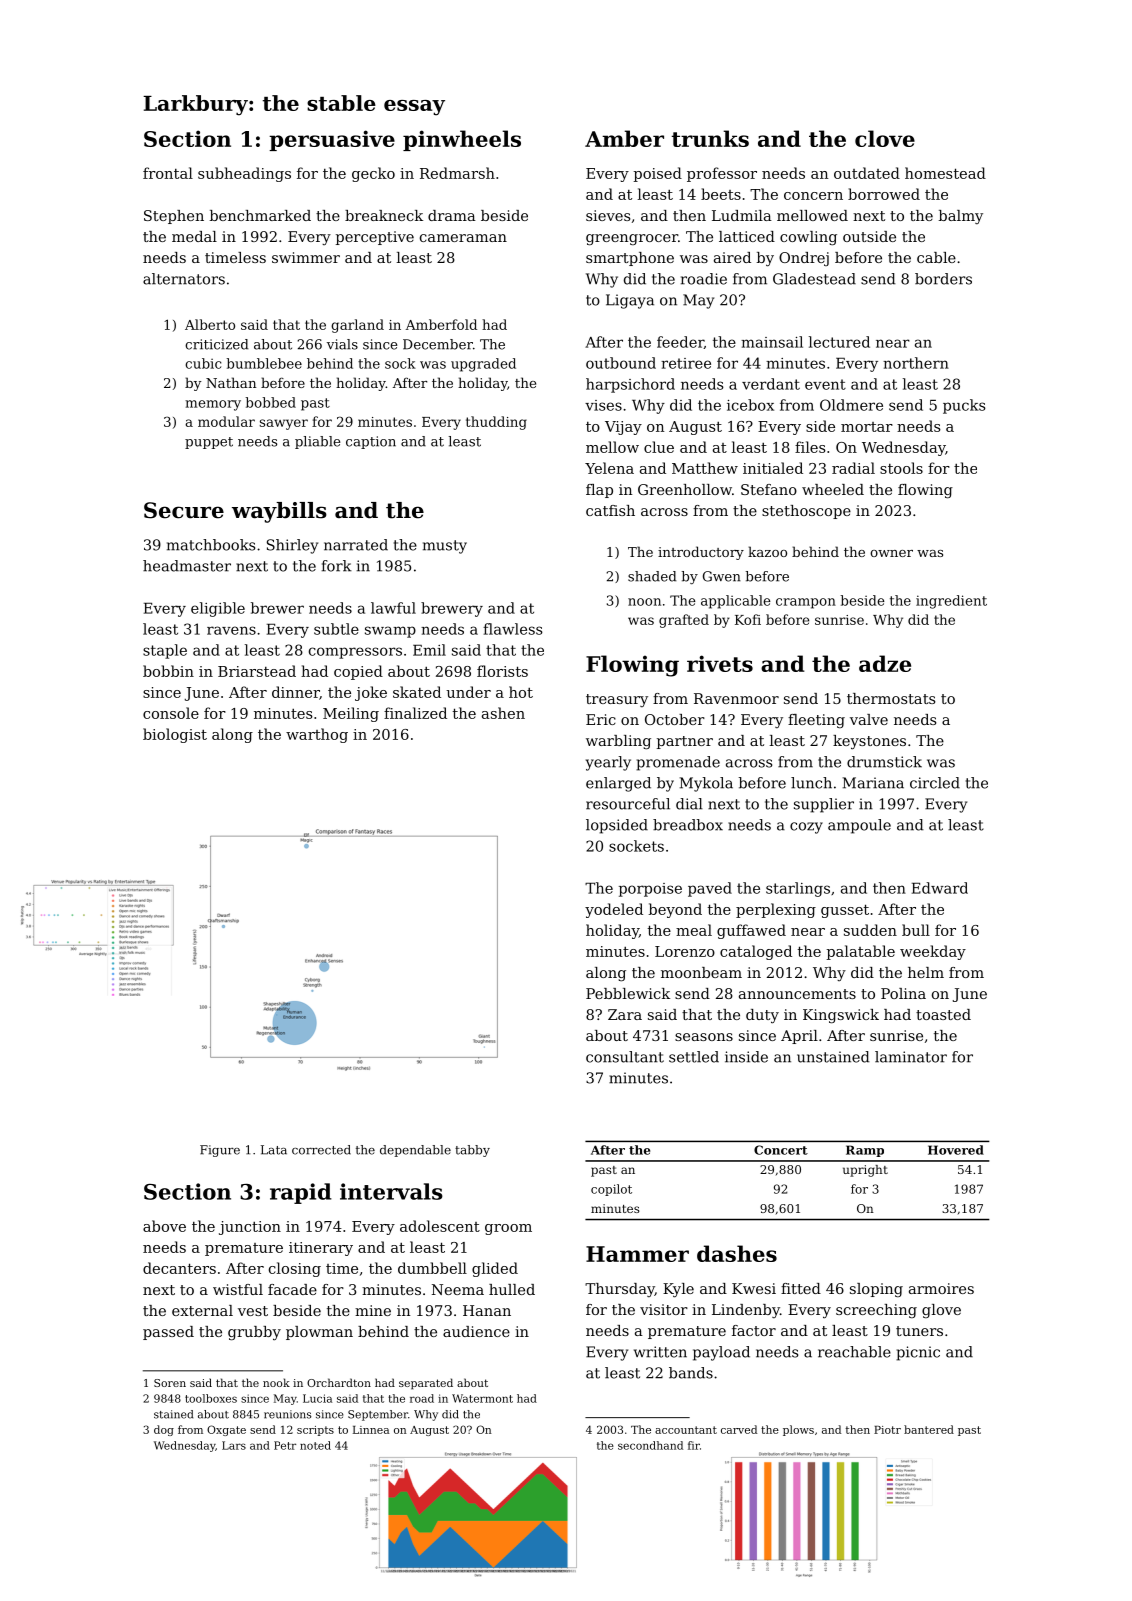 This screenshot has width=1132, height=1601. Describe the element at coordinates (814, 279) in the screenshot. I see `Gladestead` at that location.
